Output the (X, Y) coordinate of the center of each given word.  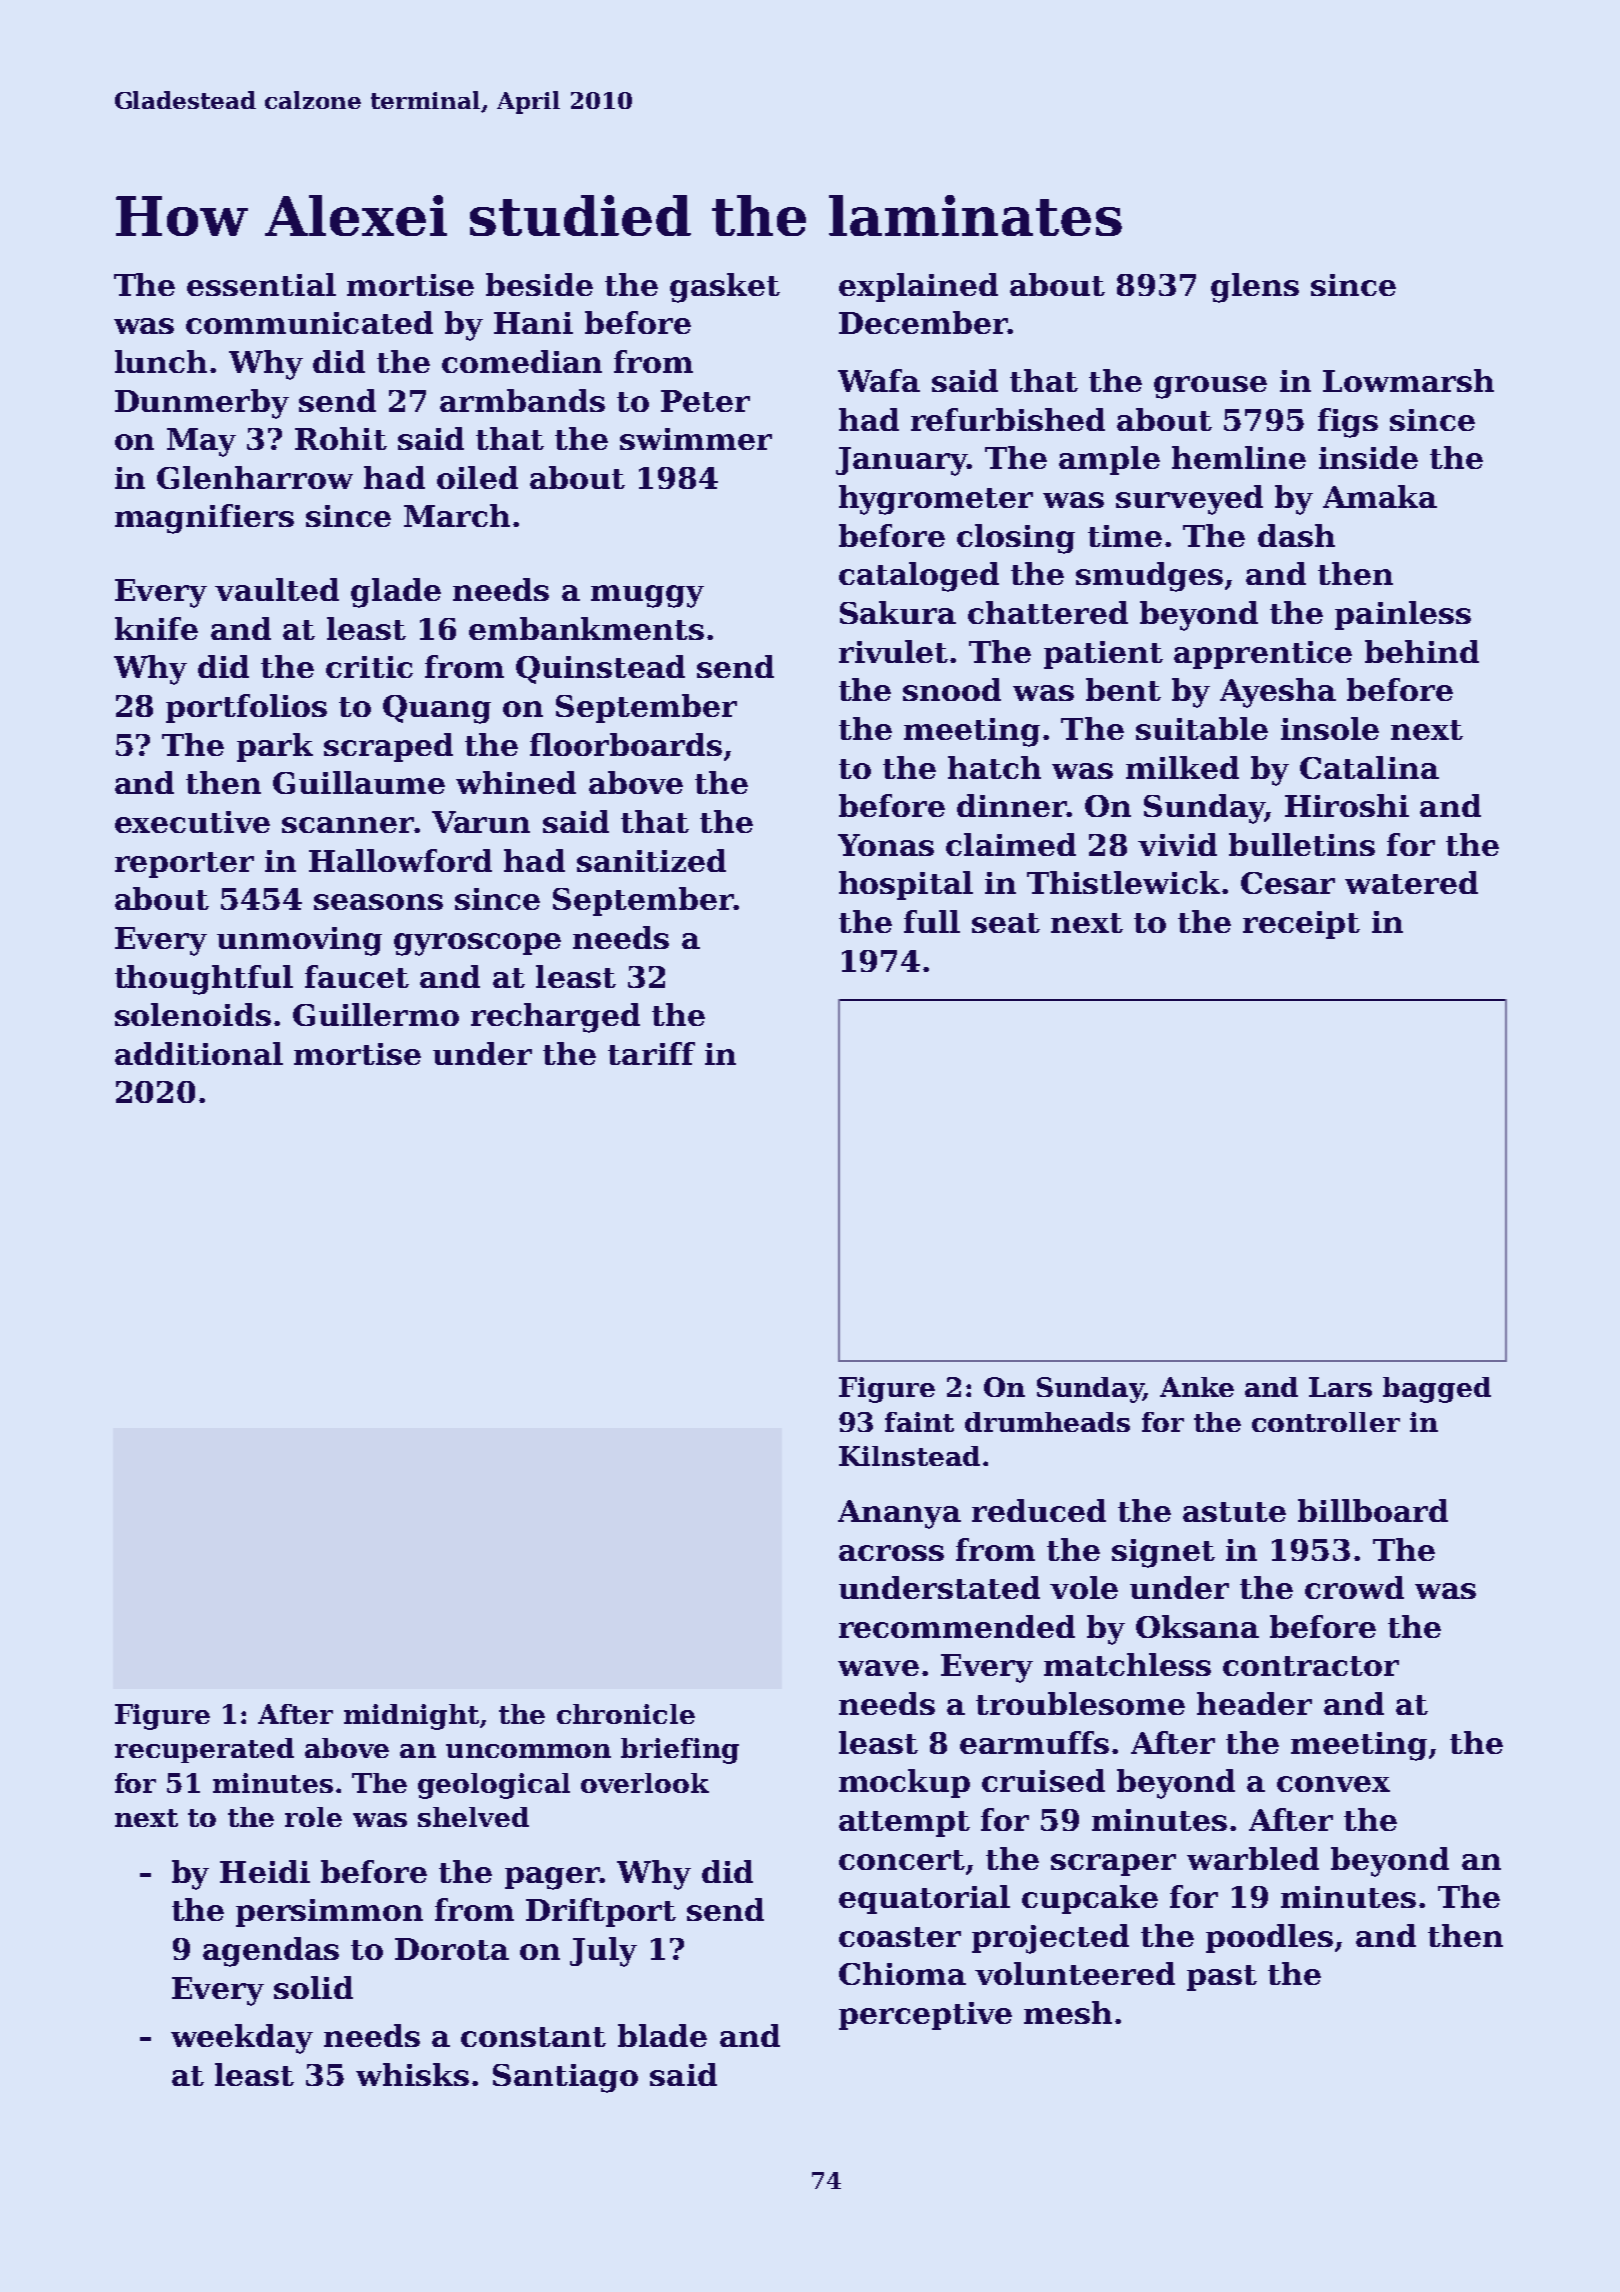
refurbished (1008, 419)
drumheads (1047, 1422)
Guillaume (359, 782)
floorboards (626, 744)
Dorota (452, 1949)
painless (1403, 615)
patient (1103, 655)
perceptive (925, 2016)
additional (199, 1053)
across (891, 1553)
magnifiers (204, 519)
